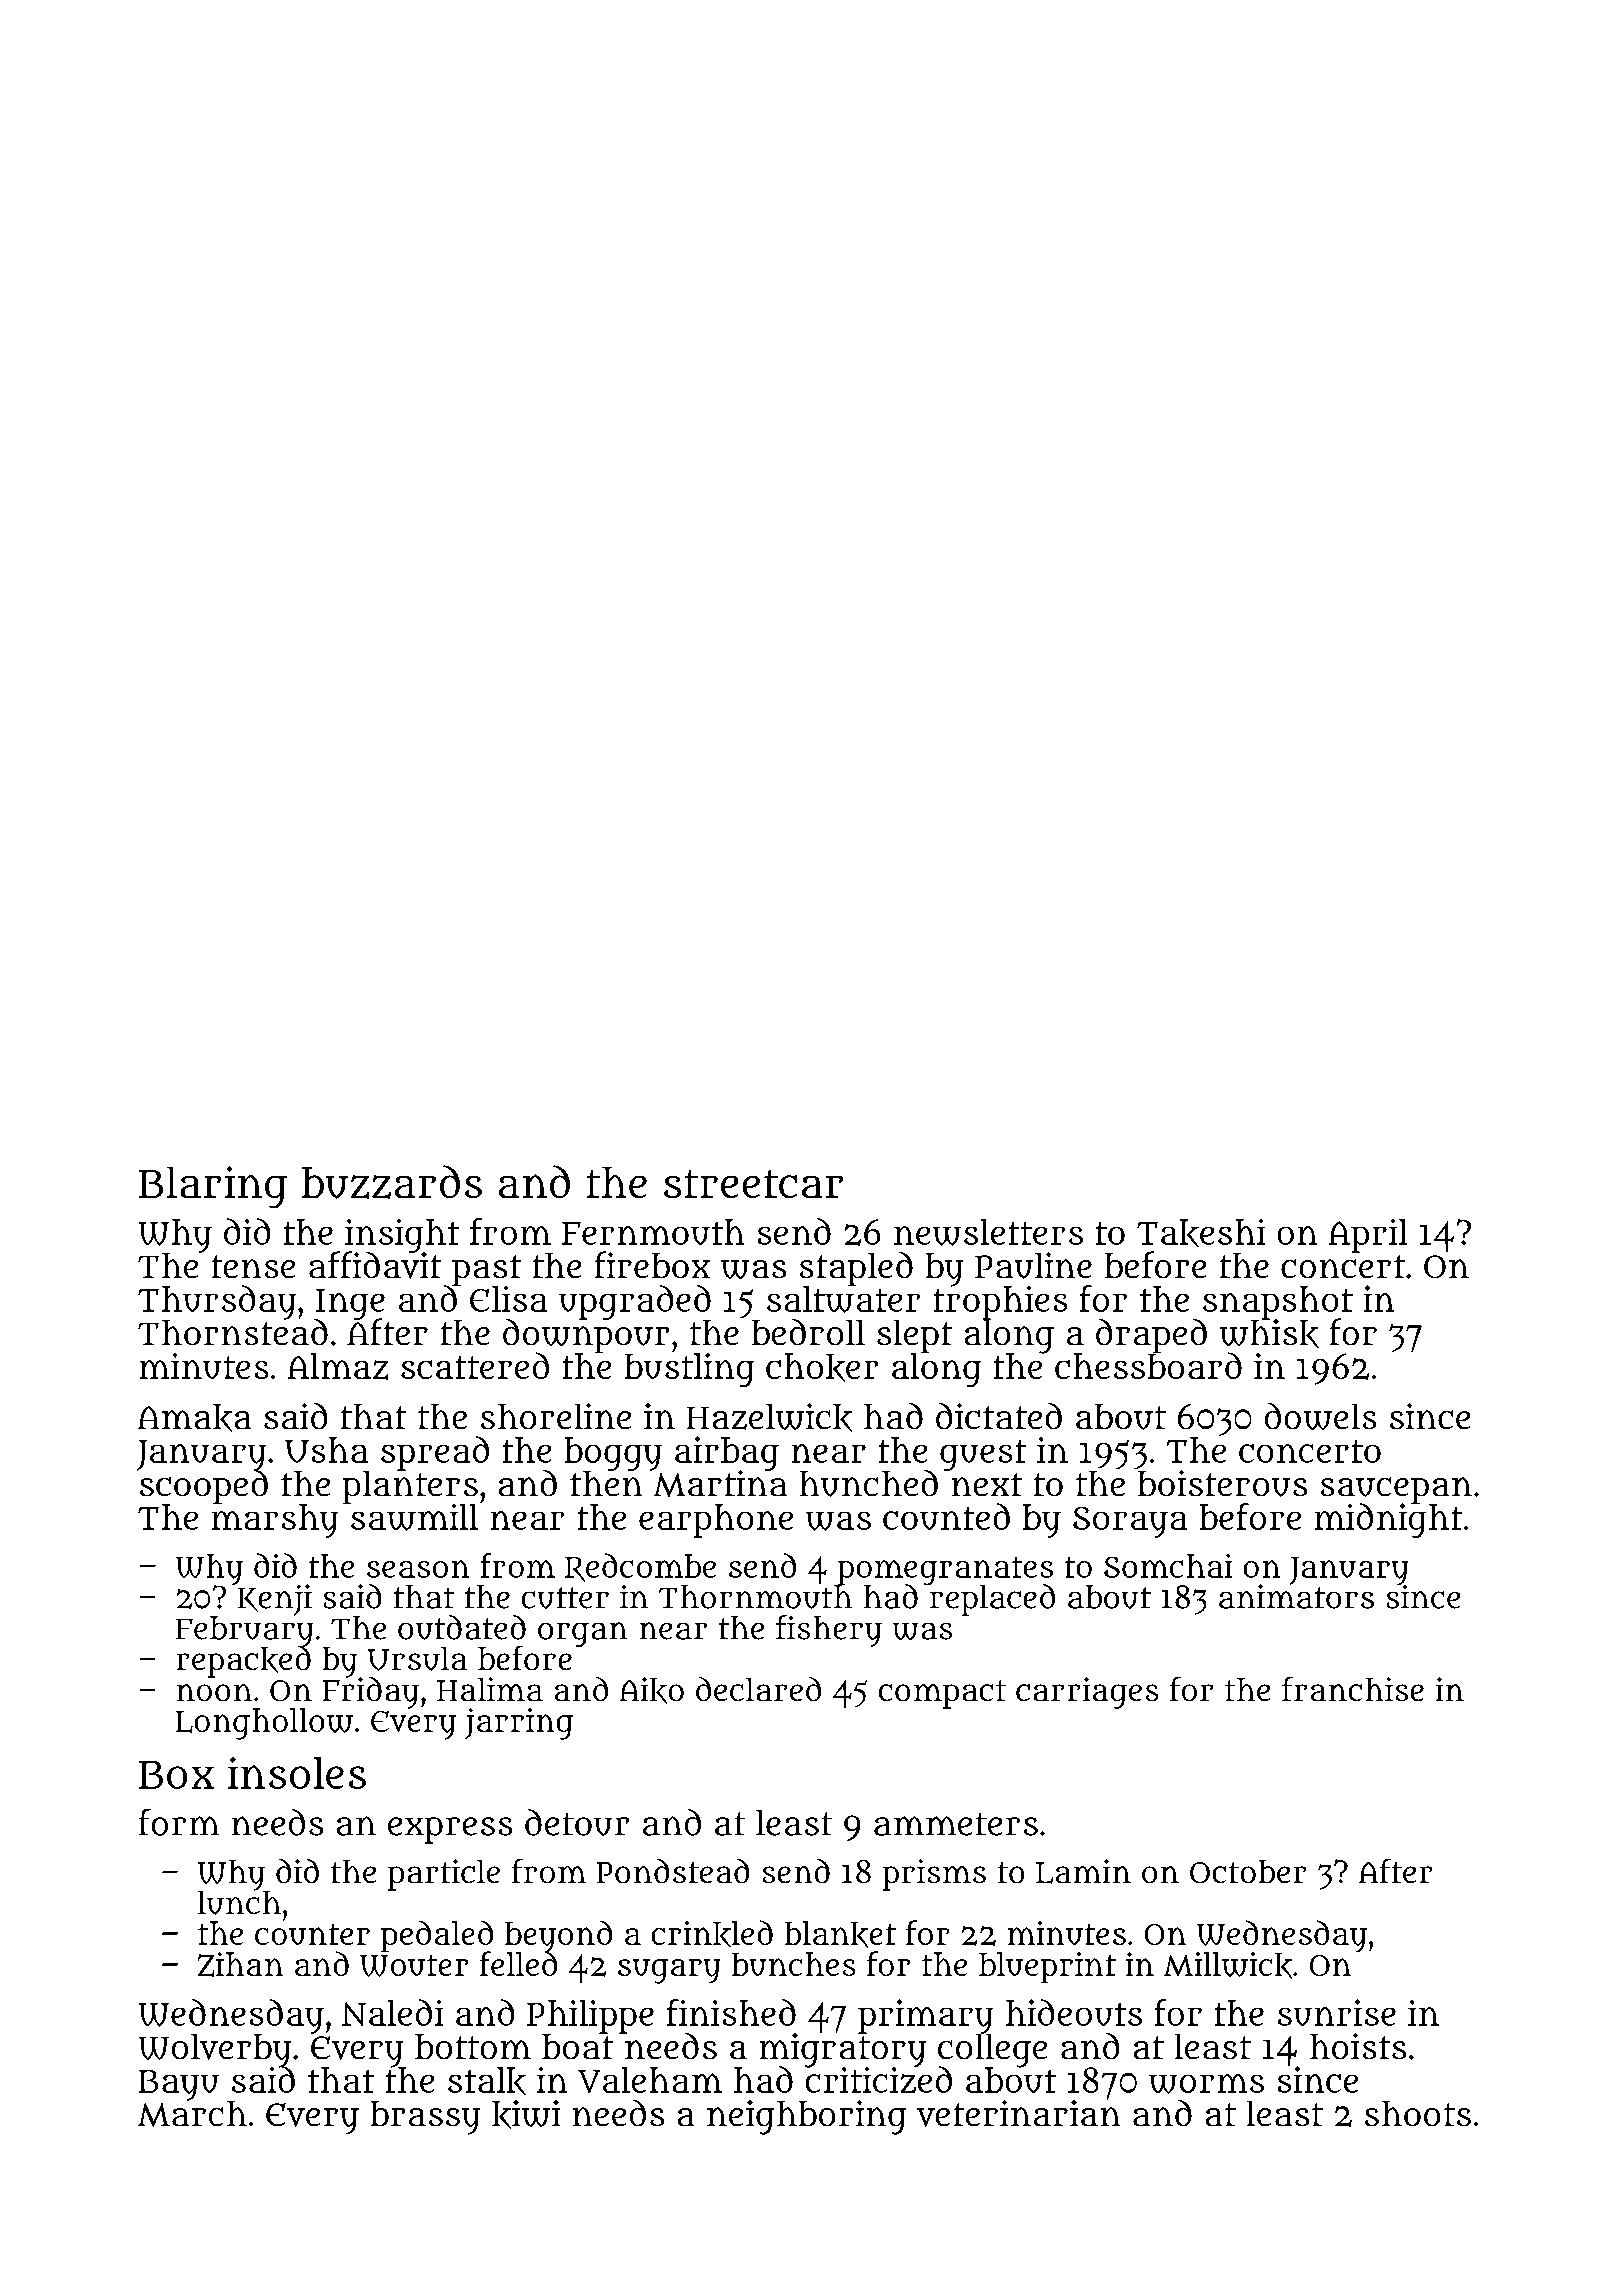  Describe the element at coordinates (1368, 1236) in the document. I see `April` at that location.
